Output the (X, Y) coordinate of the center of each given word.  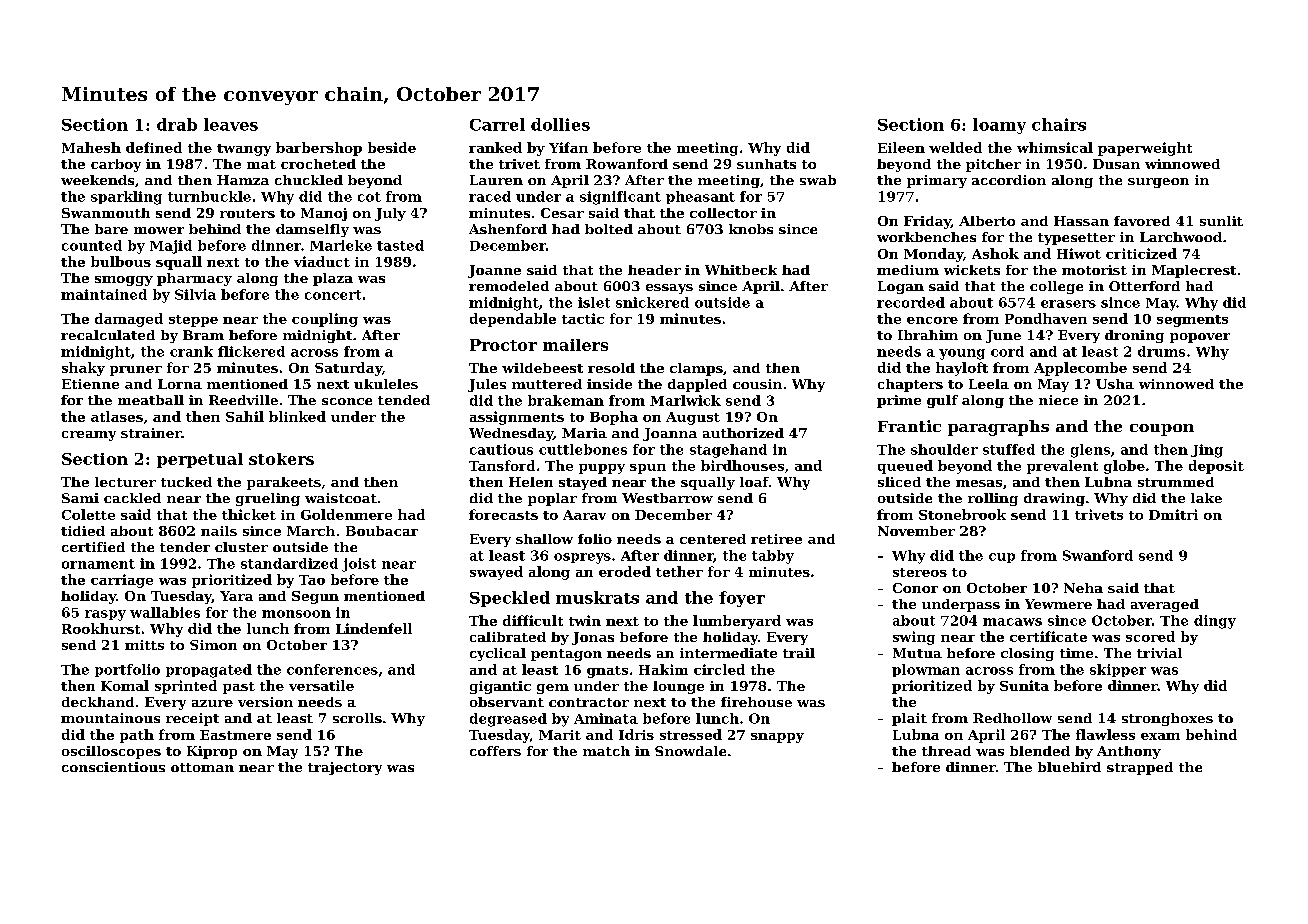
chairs (1059, 124)
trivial (1159, 653)
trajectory (345, 768)
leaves (231, 124)
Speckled (510, 599)
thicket (249, 514)
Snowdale (690, 751)
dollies (560, 124)
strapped (1140, 768)
